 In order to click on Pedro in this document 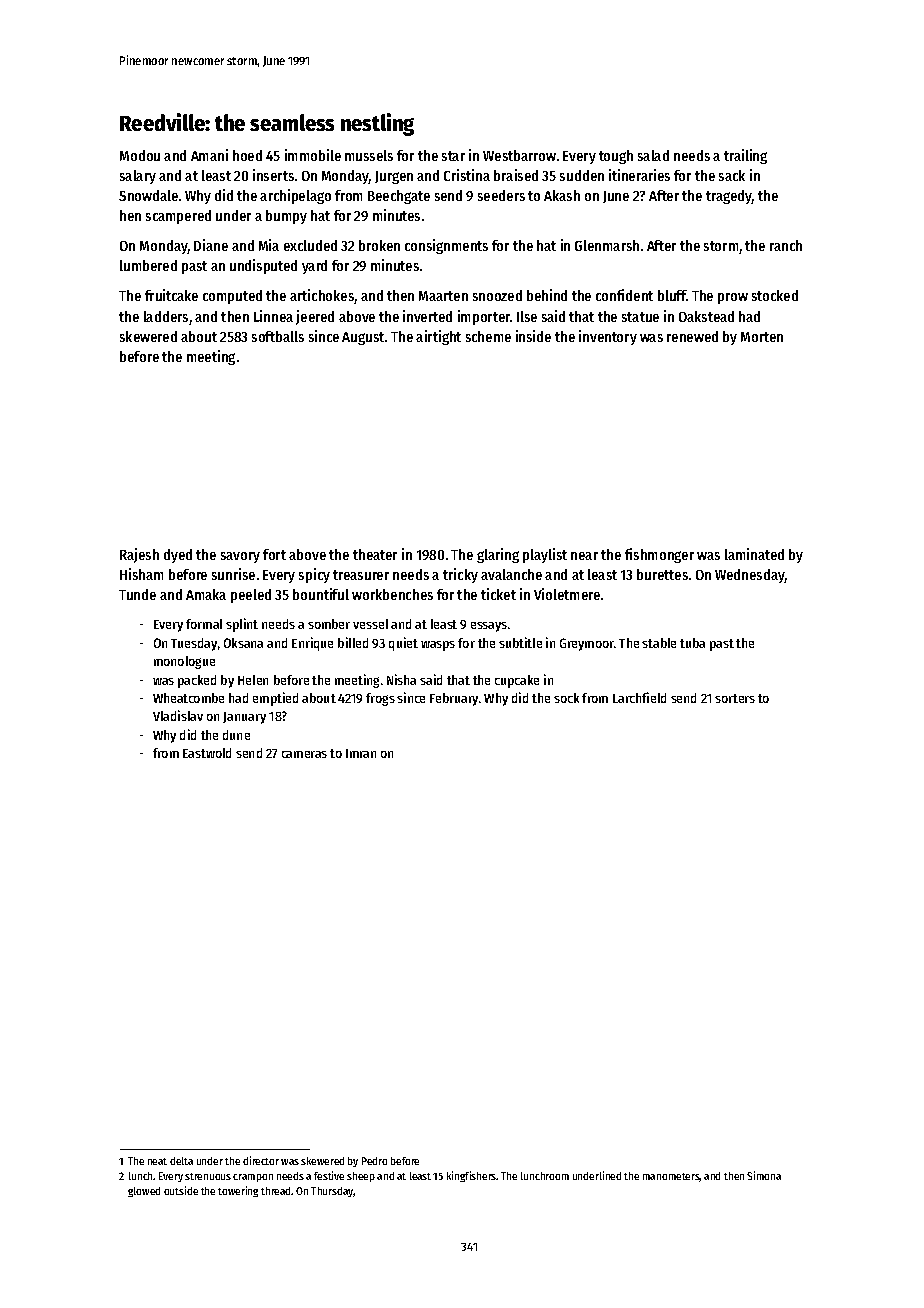, I will do `click(374, 1161)`.
